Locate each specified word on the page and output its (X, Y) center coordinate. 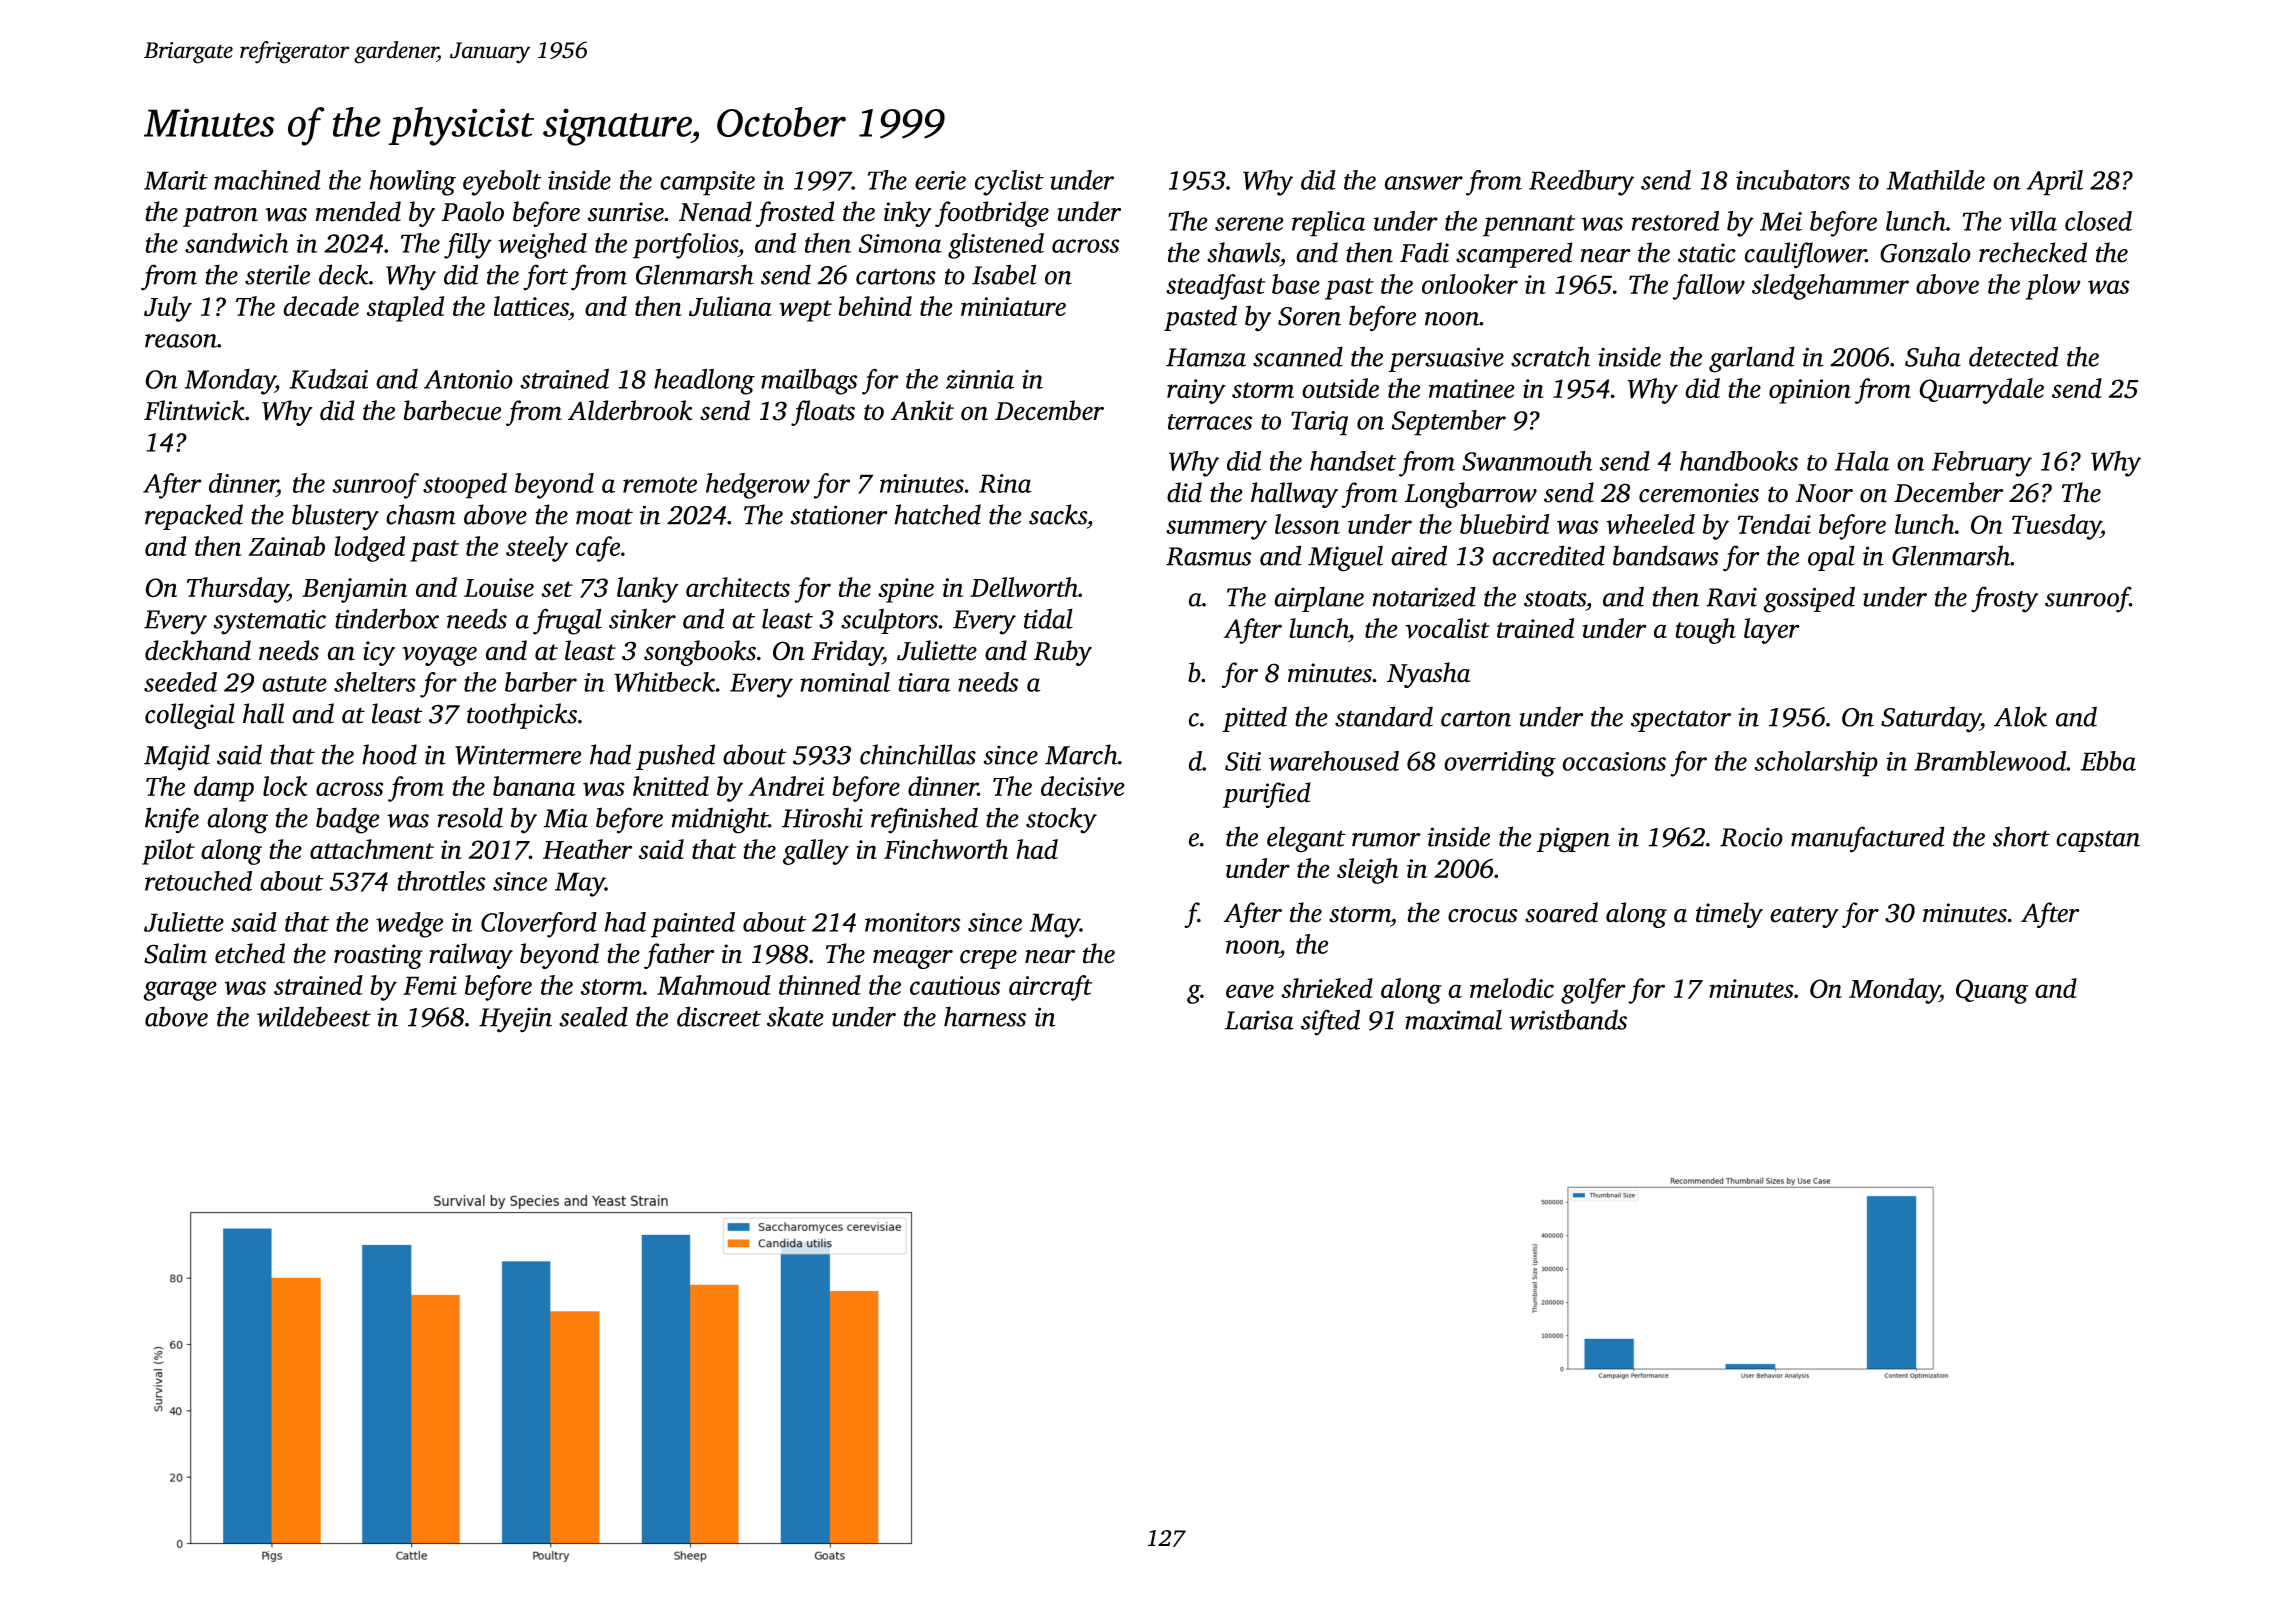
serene (1249, 224)
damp (224, 789)
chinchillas (918, 754)
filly (468, 246)
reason (181, 341)
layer (1772, 631)
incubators (1793, 180)
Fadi (1424, 252)
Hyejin (515, 1020)
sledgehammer (1830, 287)
